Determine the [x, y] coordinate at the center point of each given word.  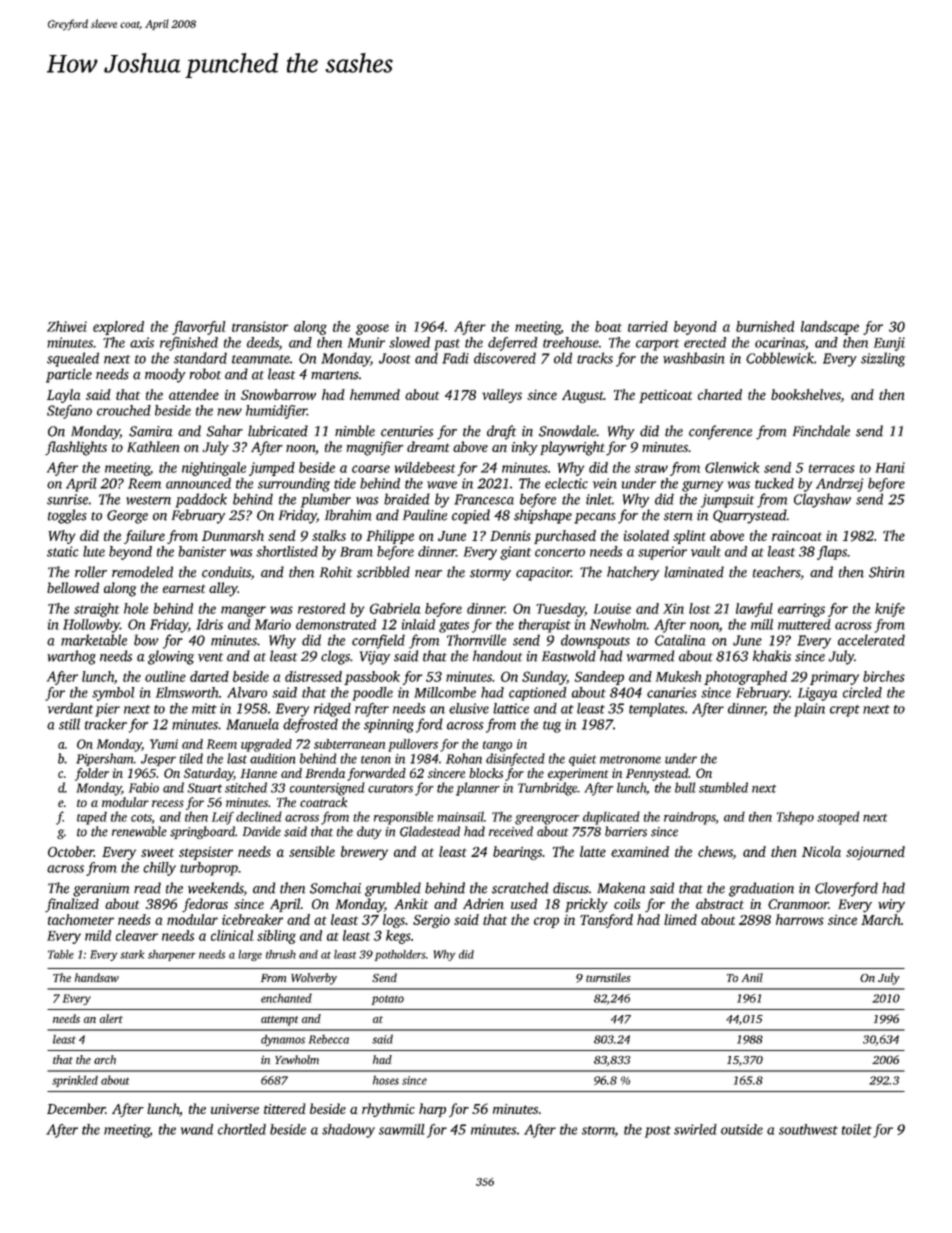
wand [197, 1129]
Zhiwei [67, 326]
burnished [765, 326]
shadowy [348, 1131]
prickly [586, 905]
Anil [752, 977]
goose [372, 329]
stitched [246, 787]
